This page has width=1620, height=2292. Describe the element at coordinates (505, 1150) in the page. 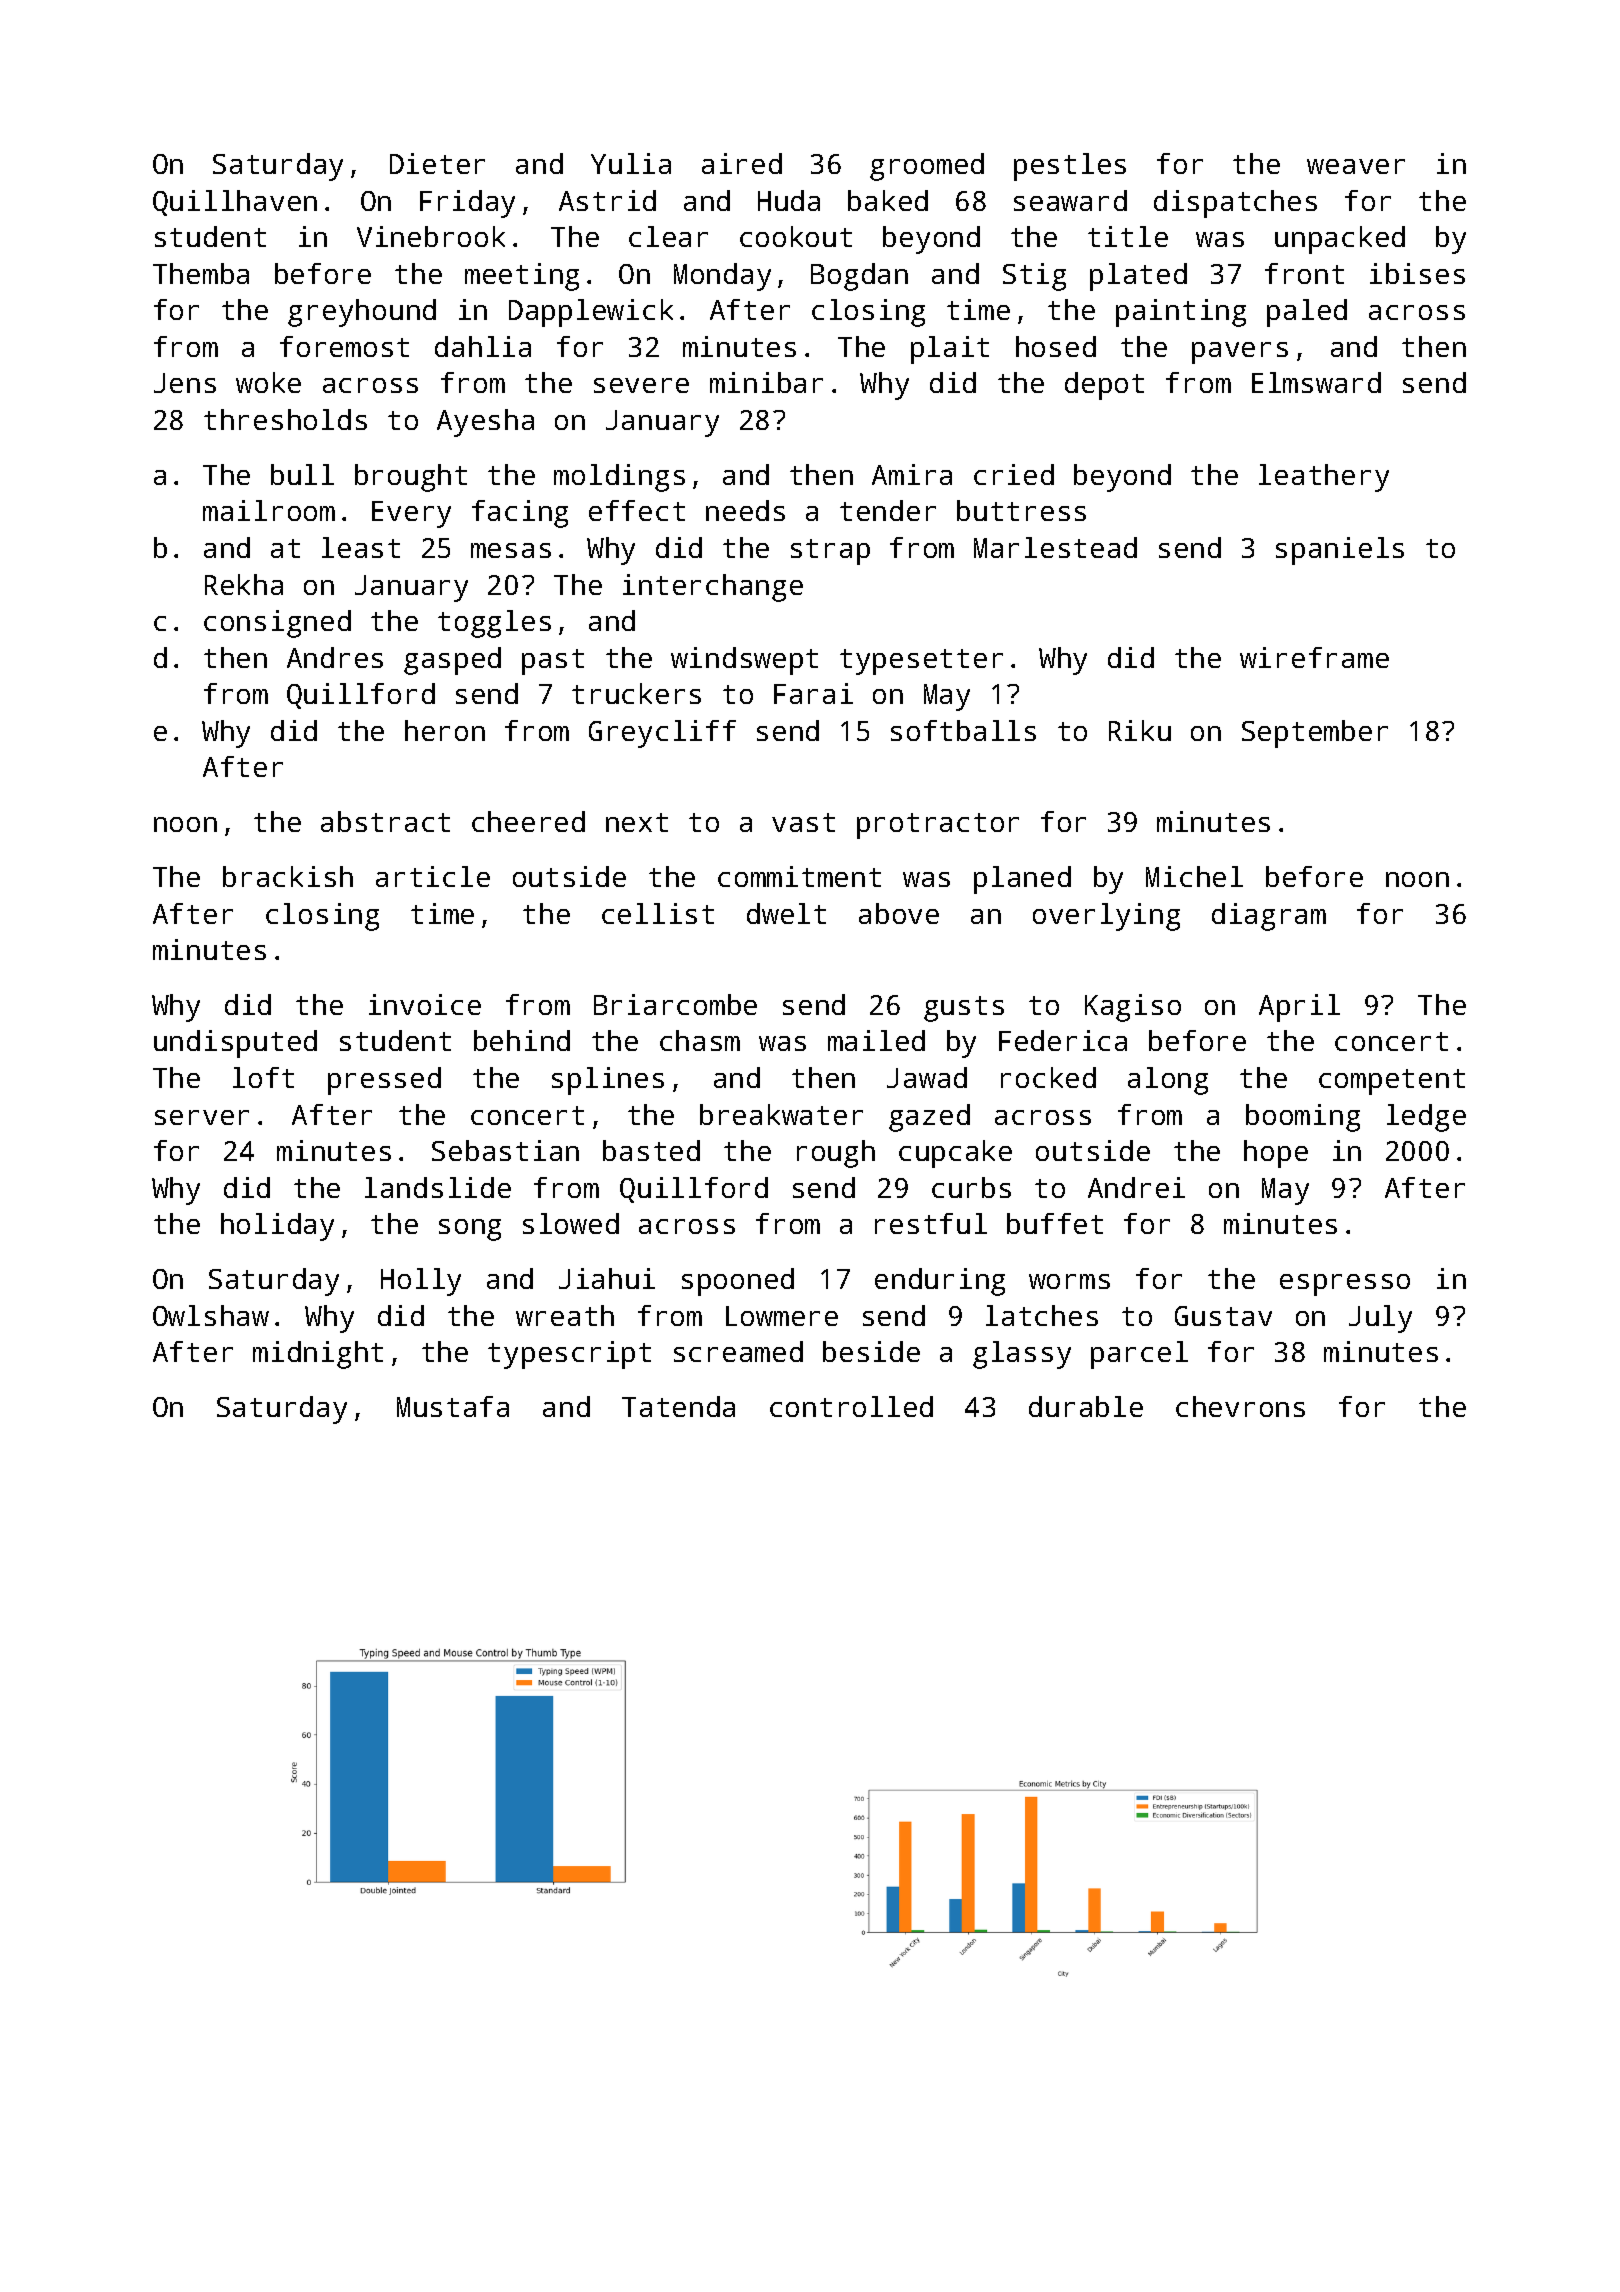

I see `Sebastian` at that location.
